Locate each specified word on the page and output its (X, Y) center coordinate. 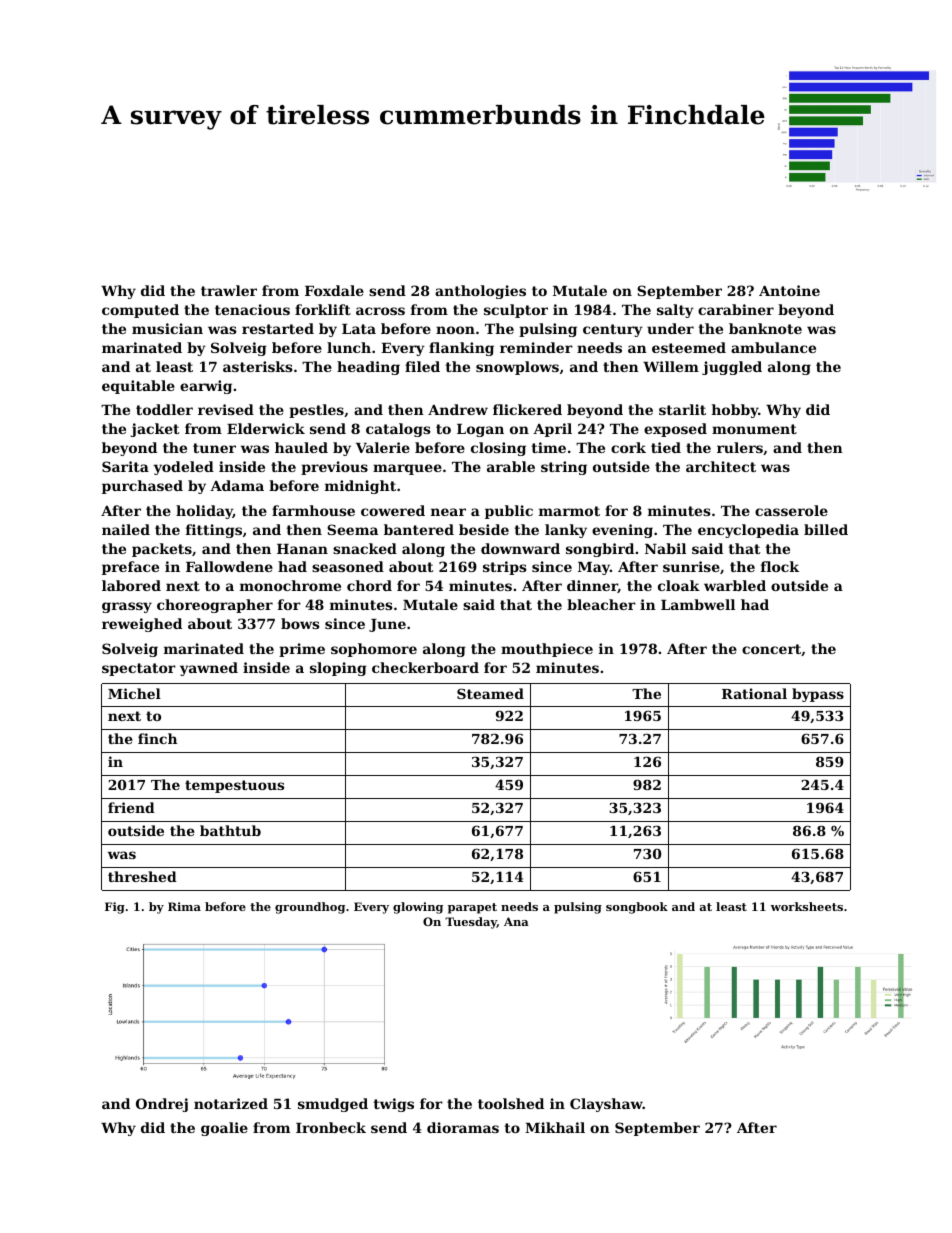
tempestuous (234, 786)
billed (826, 529)
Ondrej (162, 1105)
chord (369, 585)
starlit (682, 409)
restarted (278, 328)
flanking (461, 349)
